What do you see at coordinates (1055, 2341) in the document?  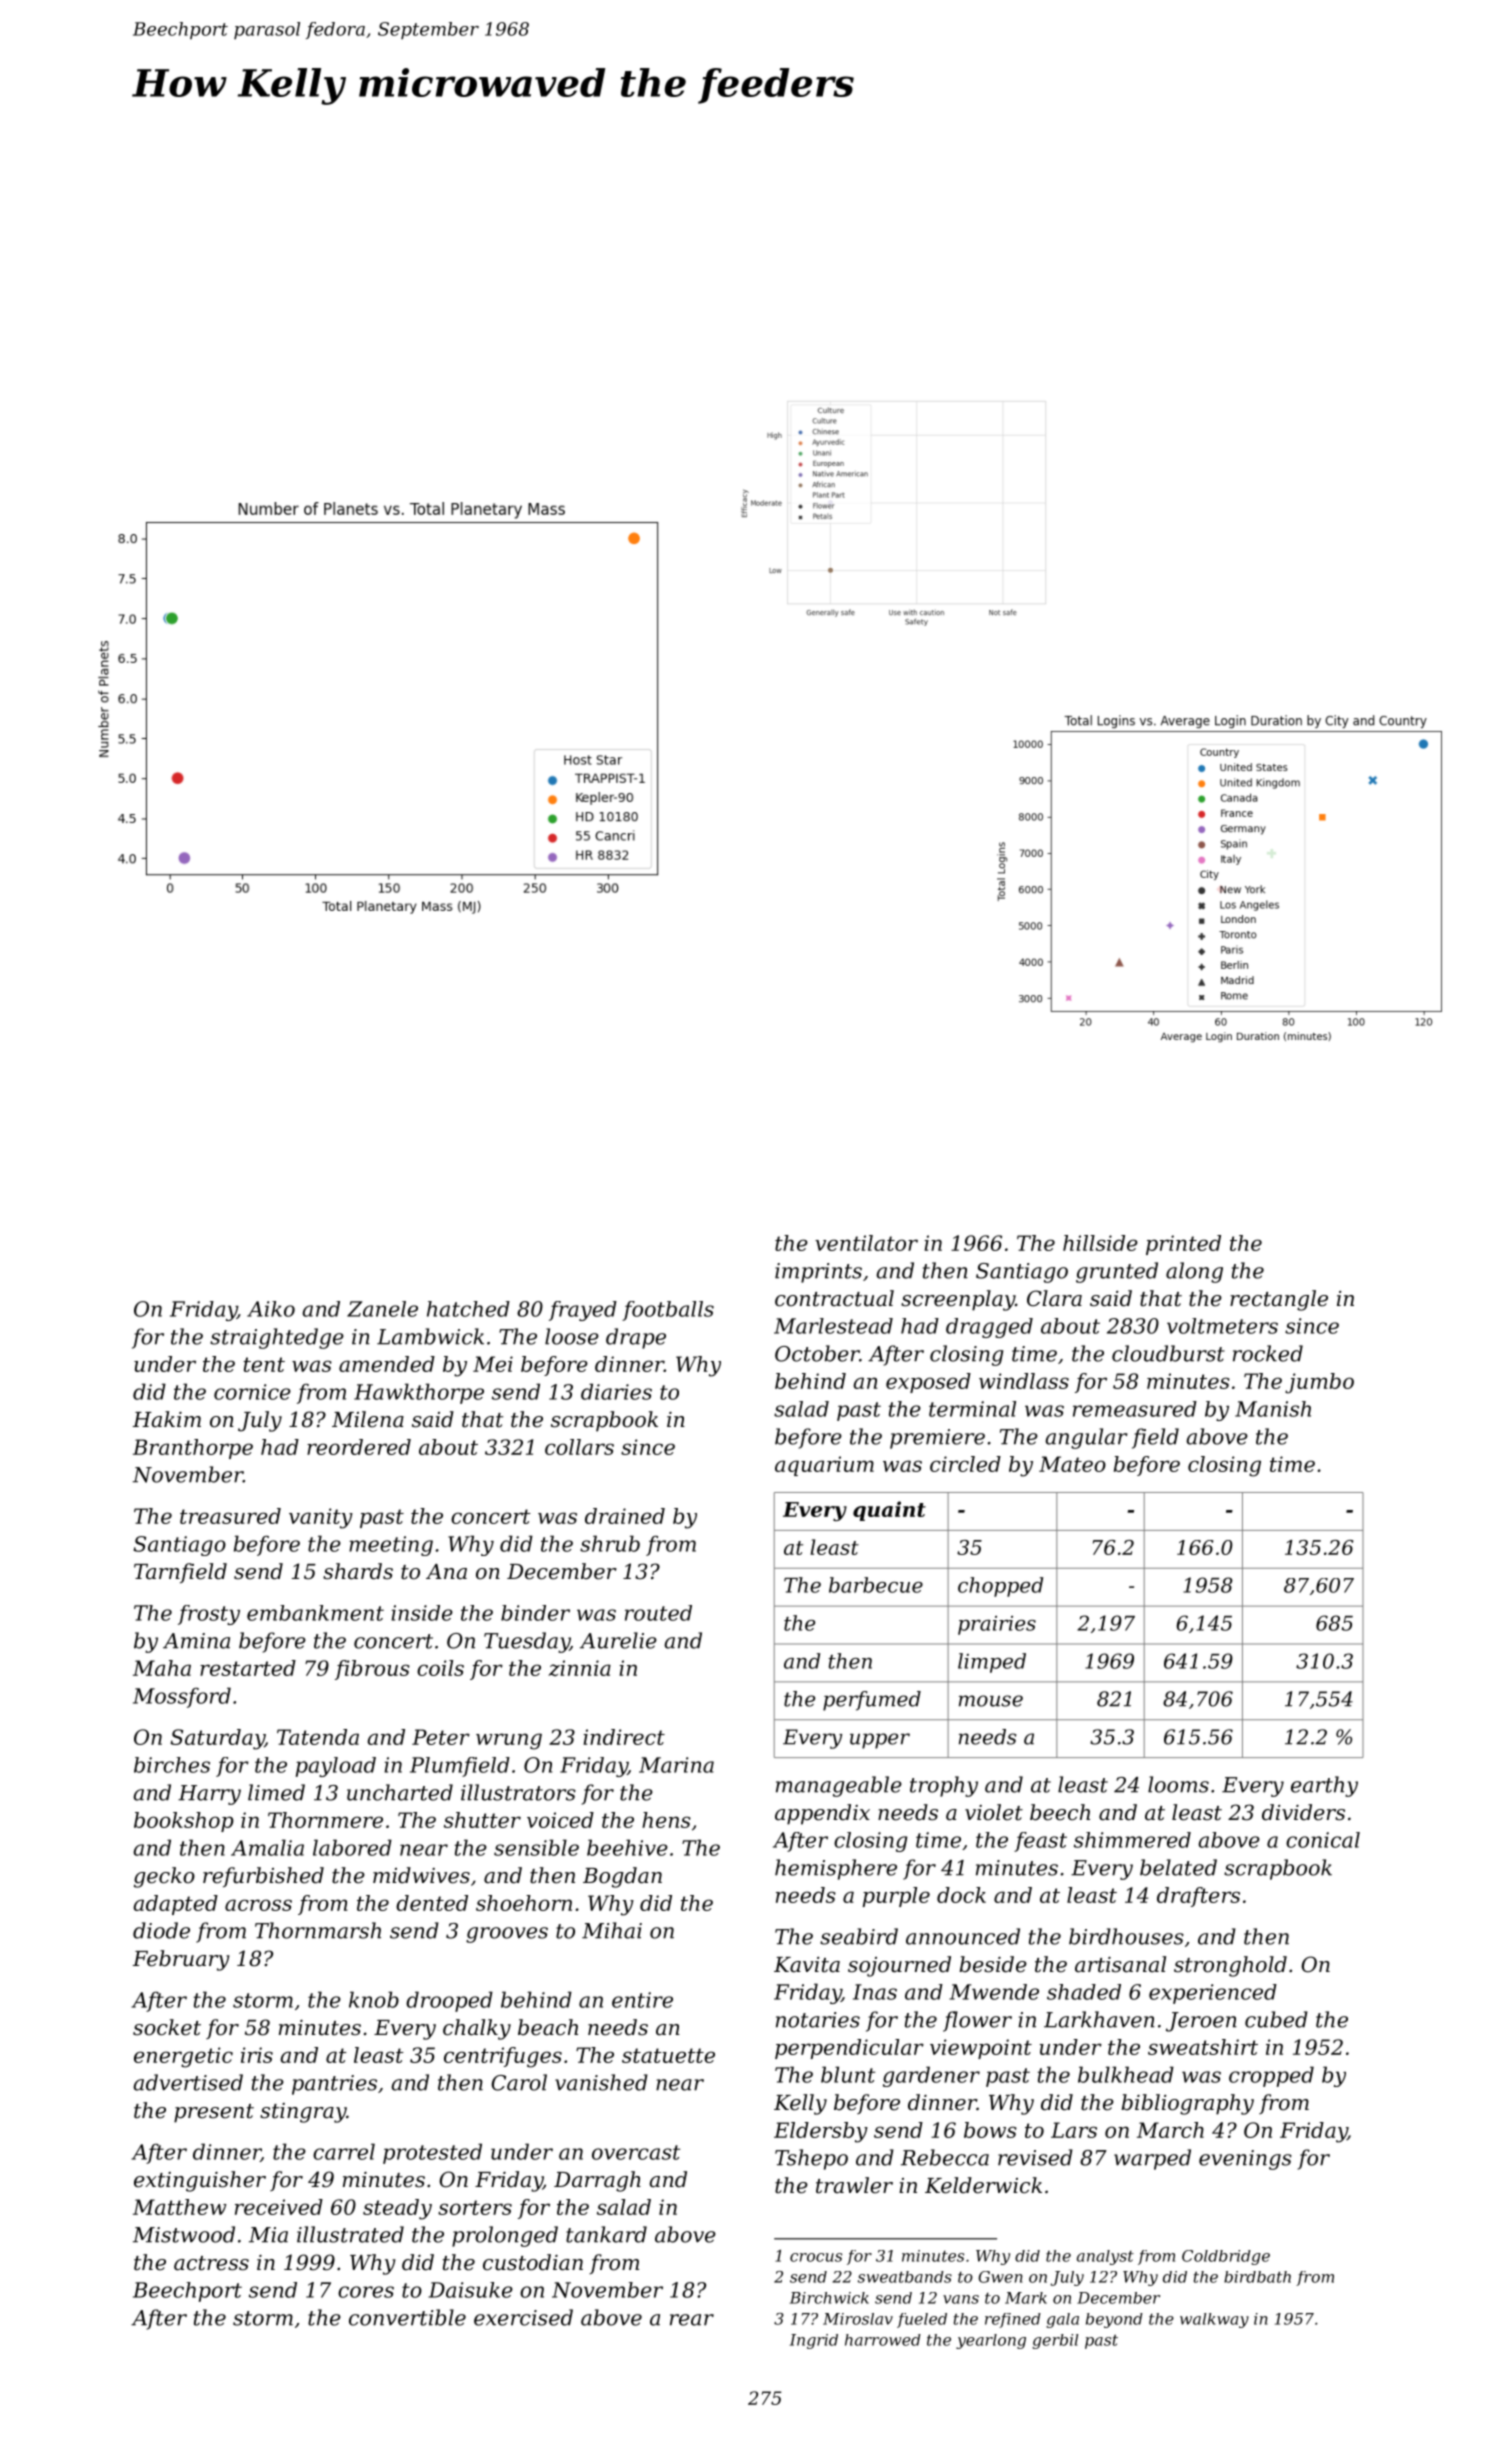 I see `gerbil` at bounding box center [1055, 2341].
